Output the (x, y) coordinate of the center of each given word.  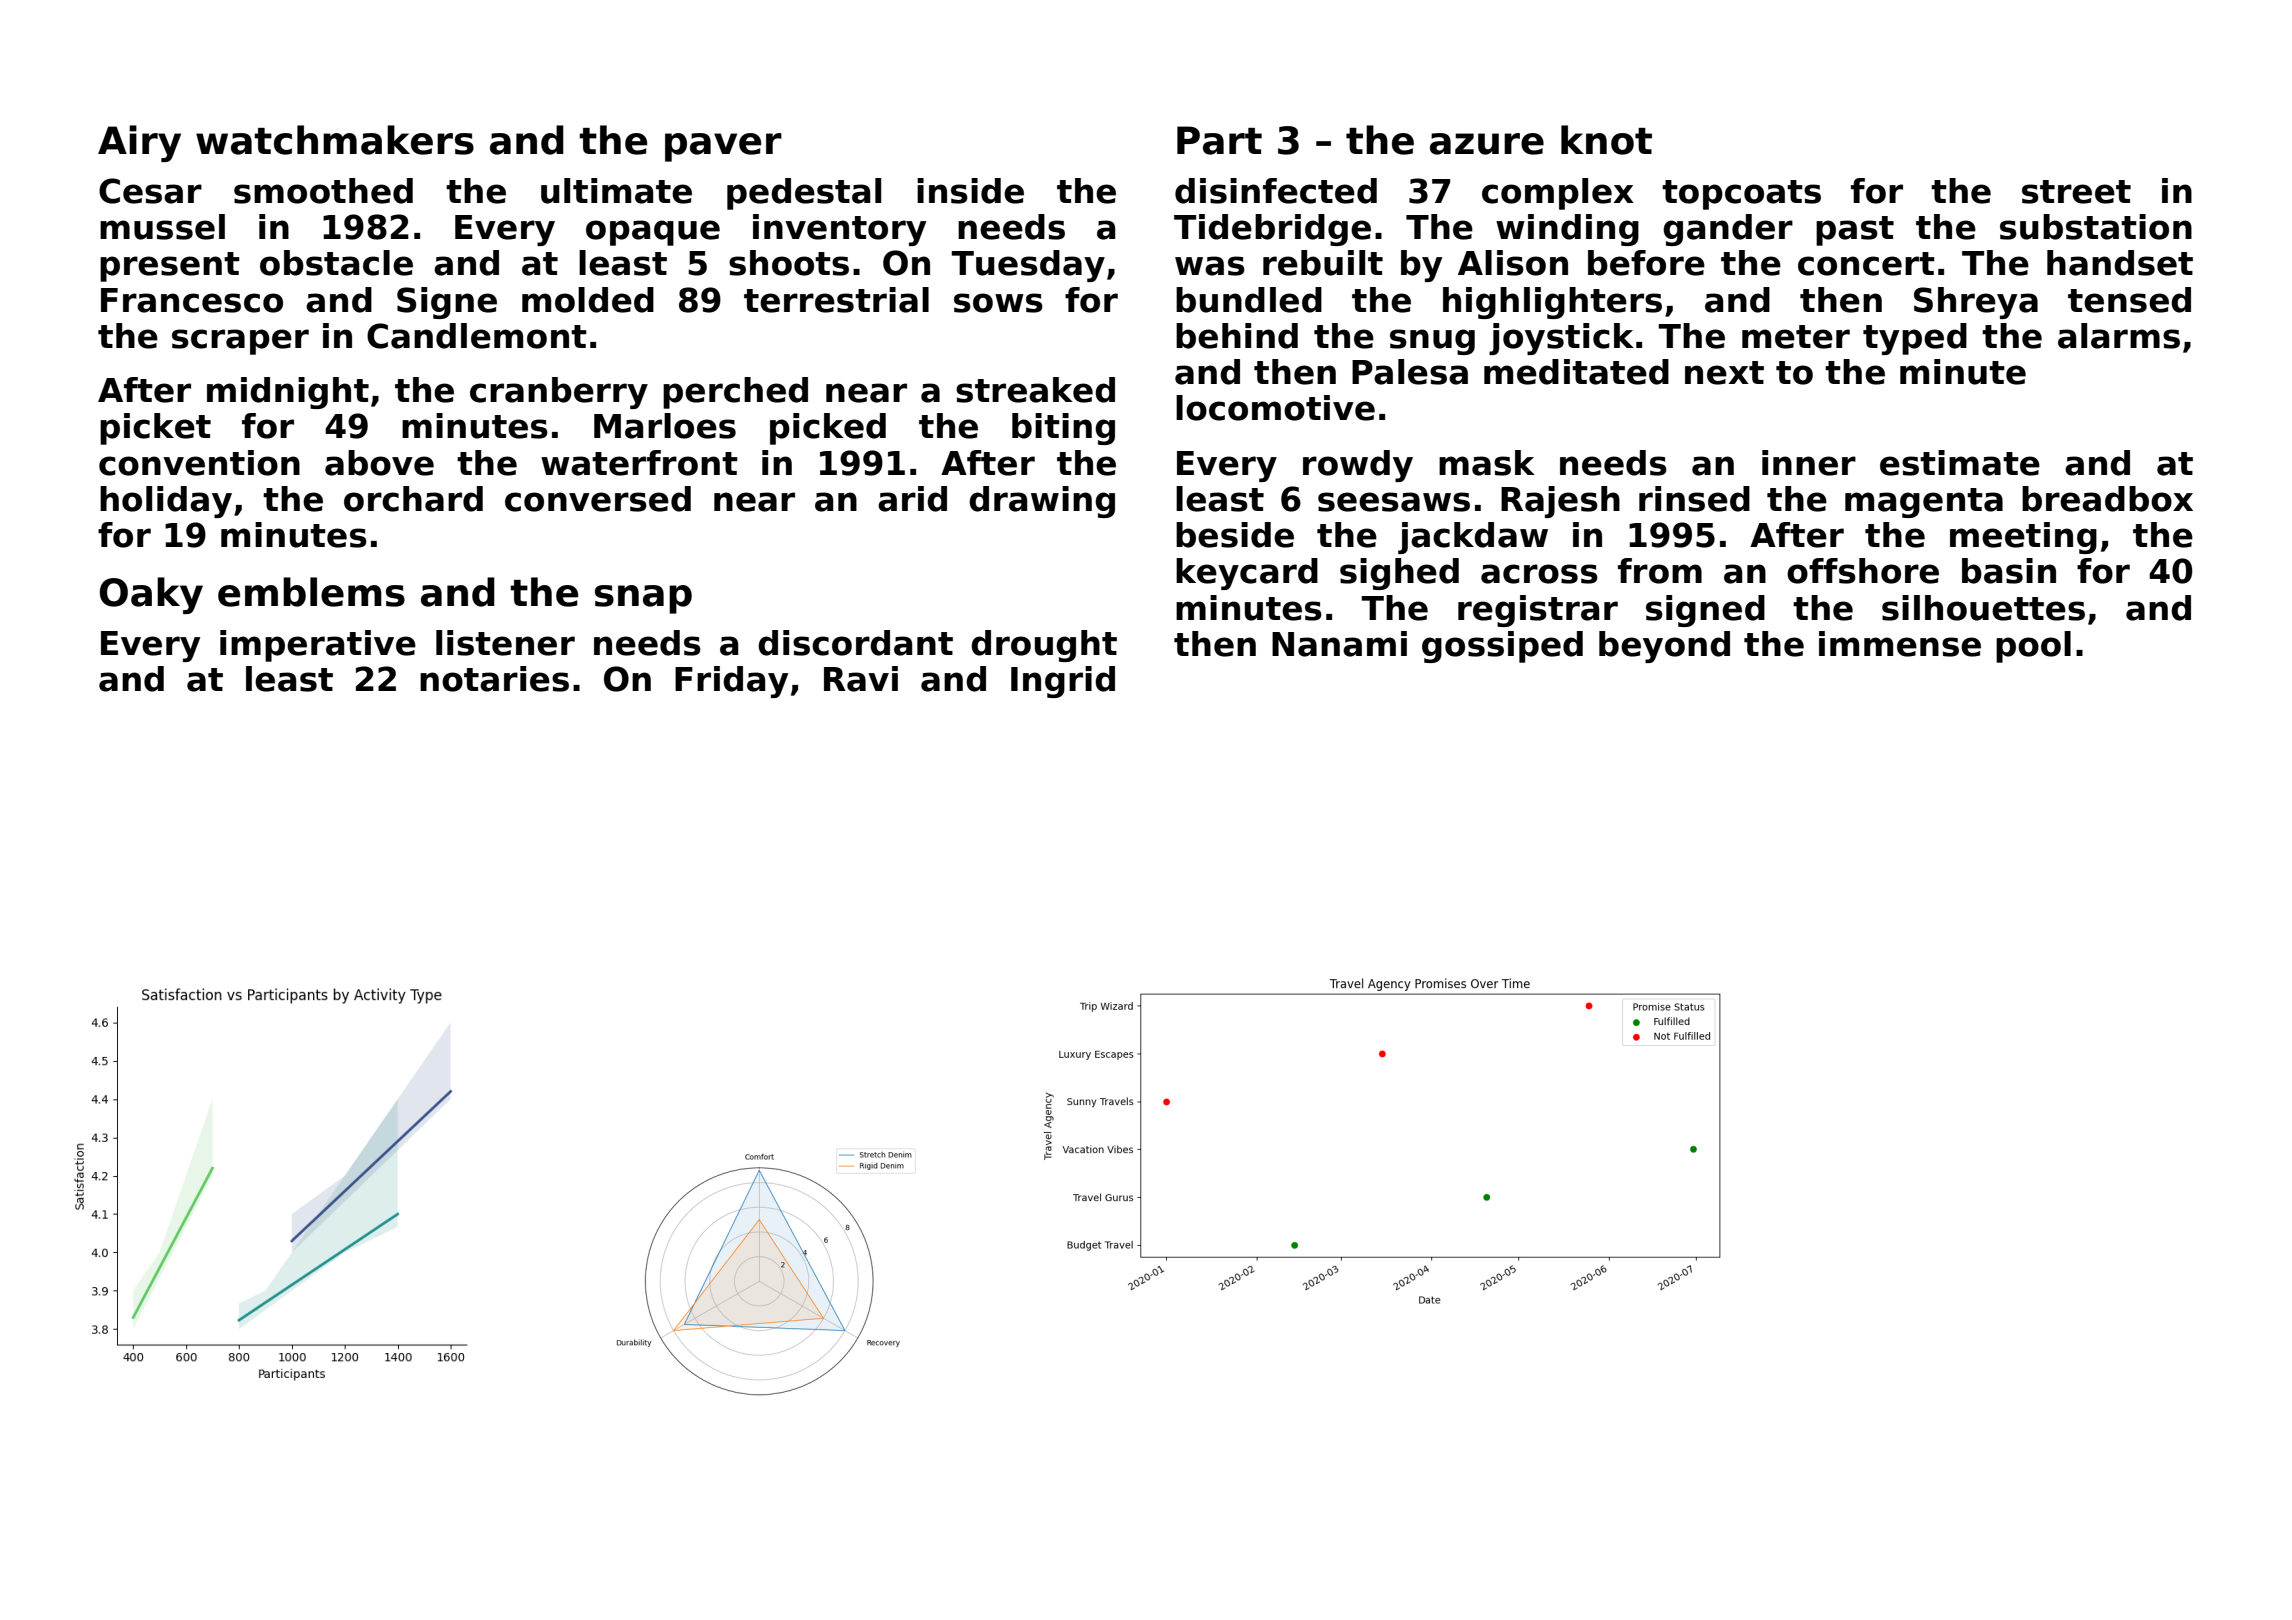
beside (1235, 535)
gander (1728, 230)
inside (970, 191)
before (1646, 263)
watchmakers (335, 140)
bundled (1249, 300)
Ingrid (1063, 682)
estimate (1960, 463)
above (379, 463)
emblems (311, 592)
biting (1063, 429)
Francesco (192, 300)
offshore (1863, 571)
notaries (494, 679)
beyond (1664, 647)
